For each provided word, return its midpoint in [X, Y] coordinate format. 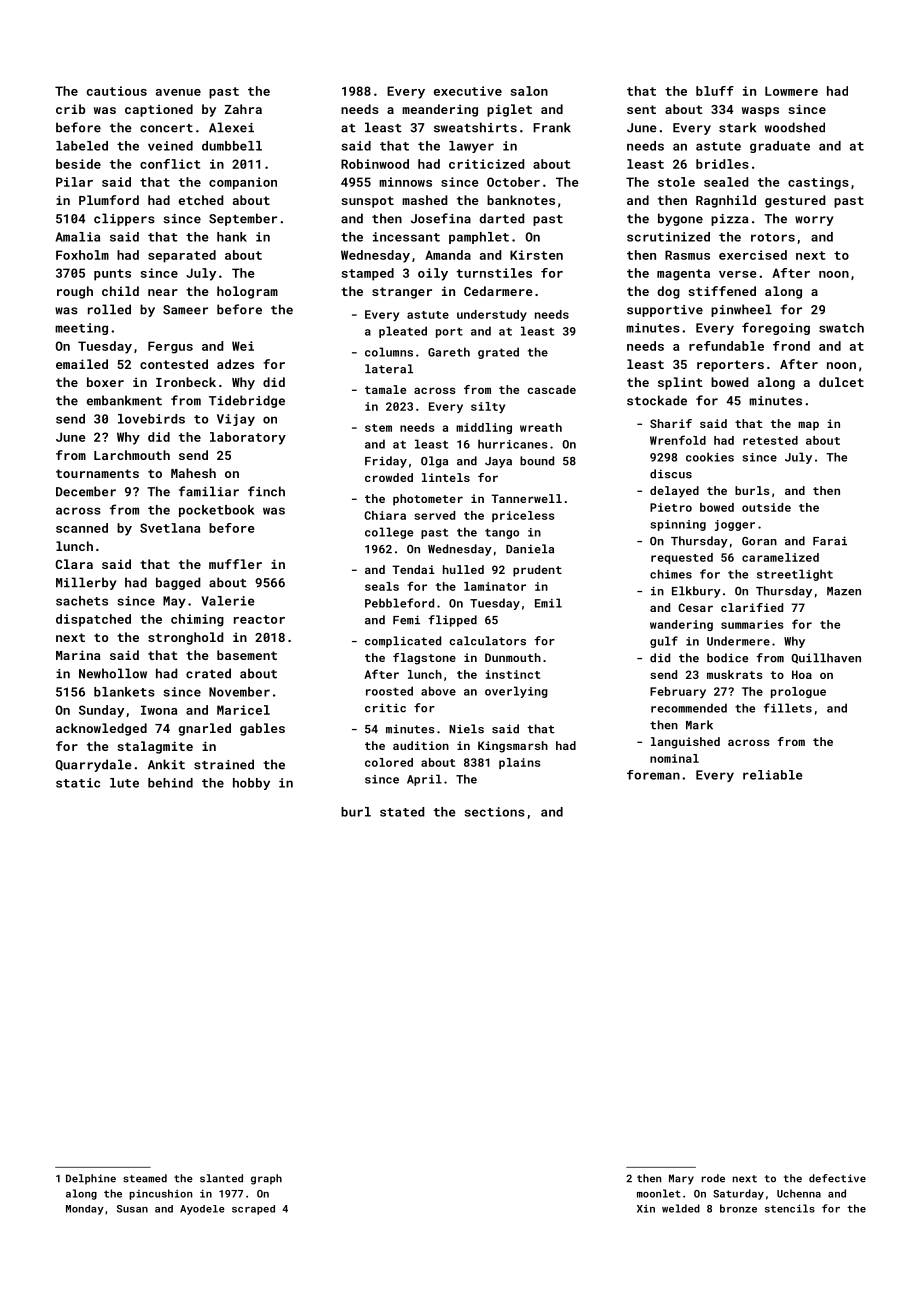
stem [378, 428]
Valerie [227, 601]
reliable [772, 775]
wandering [681, 625]
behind [170, 783]
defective [837, 1178]
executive [467, 91]
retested [770, 440]
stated [402, 812]
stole [676, 182]
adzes [235, 364]
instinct [513, 674]
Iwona [159, 710]
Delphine [91, 1179]
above [438, 691]
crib [70, 109]
